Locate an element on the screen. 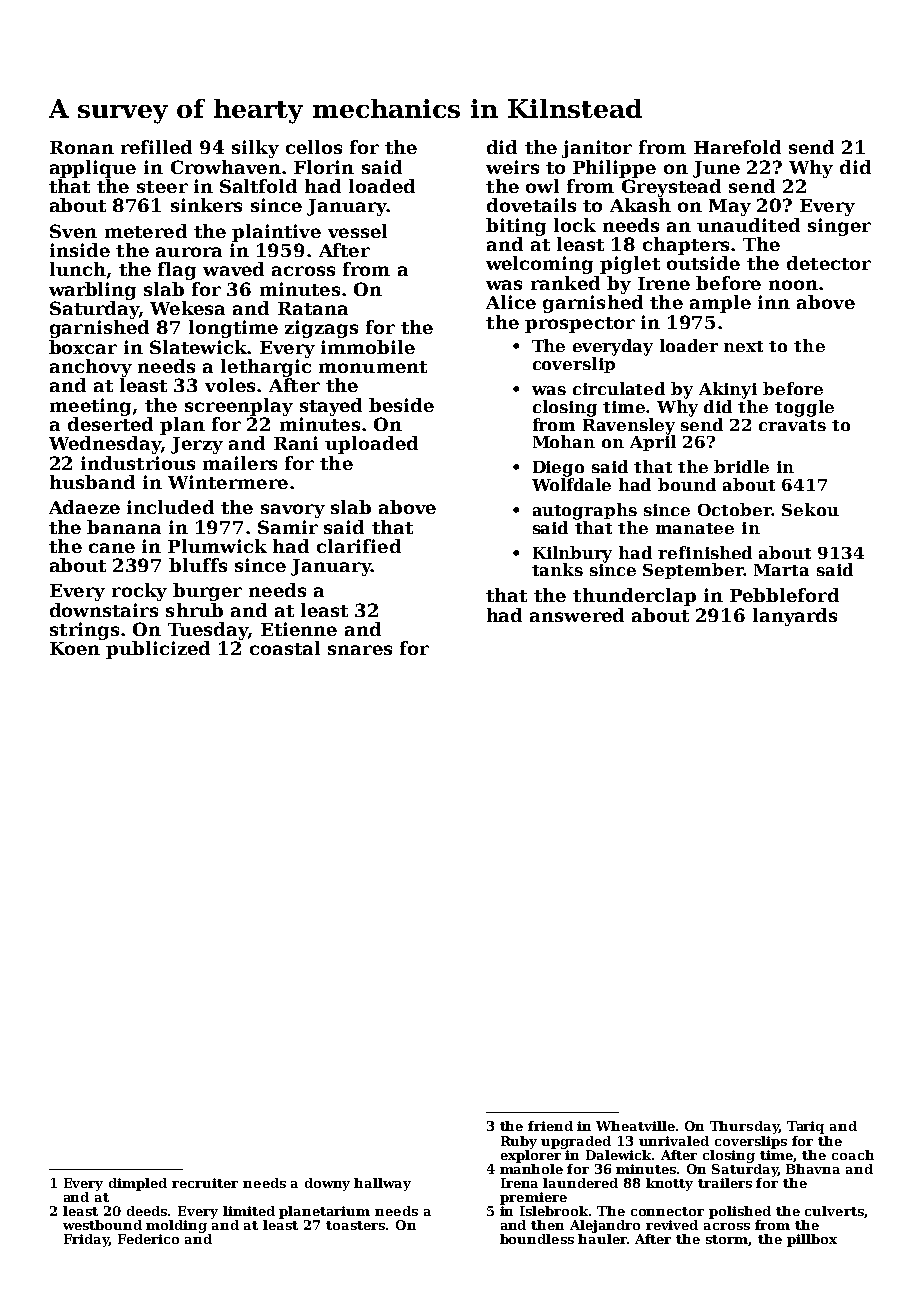 The width and height of the screenshot is (924, 1314). cellos is located at coordinates (314, 147).
